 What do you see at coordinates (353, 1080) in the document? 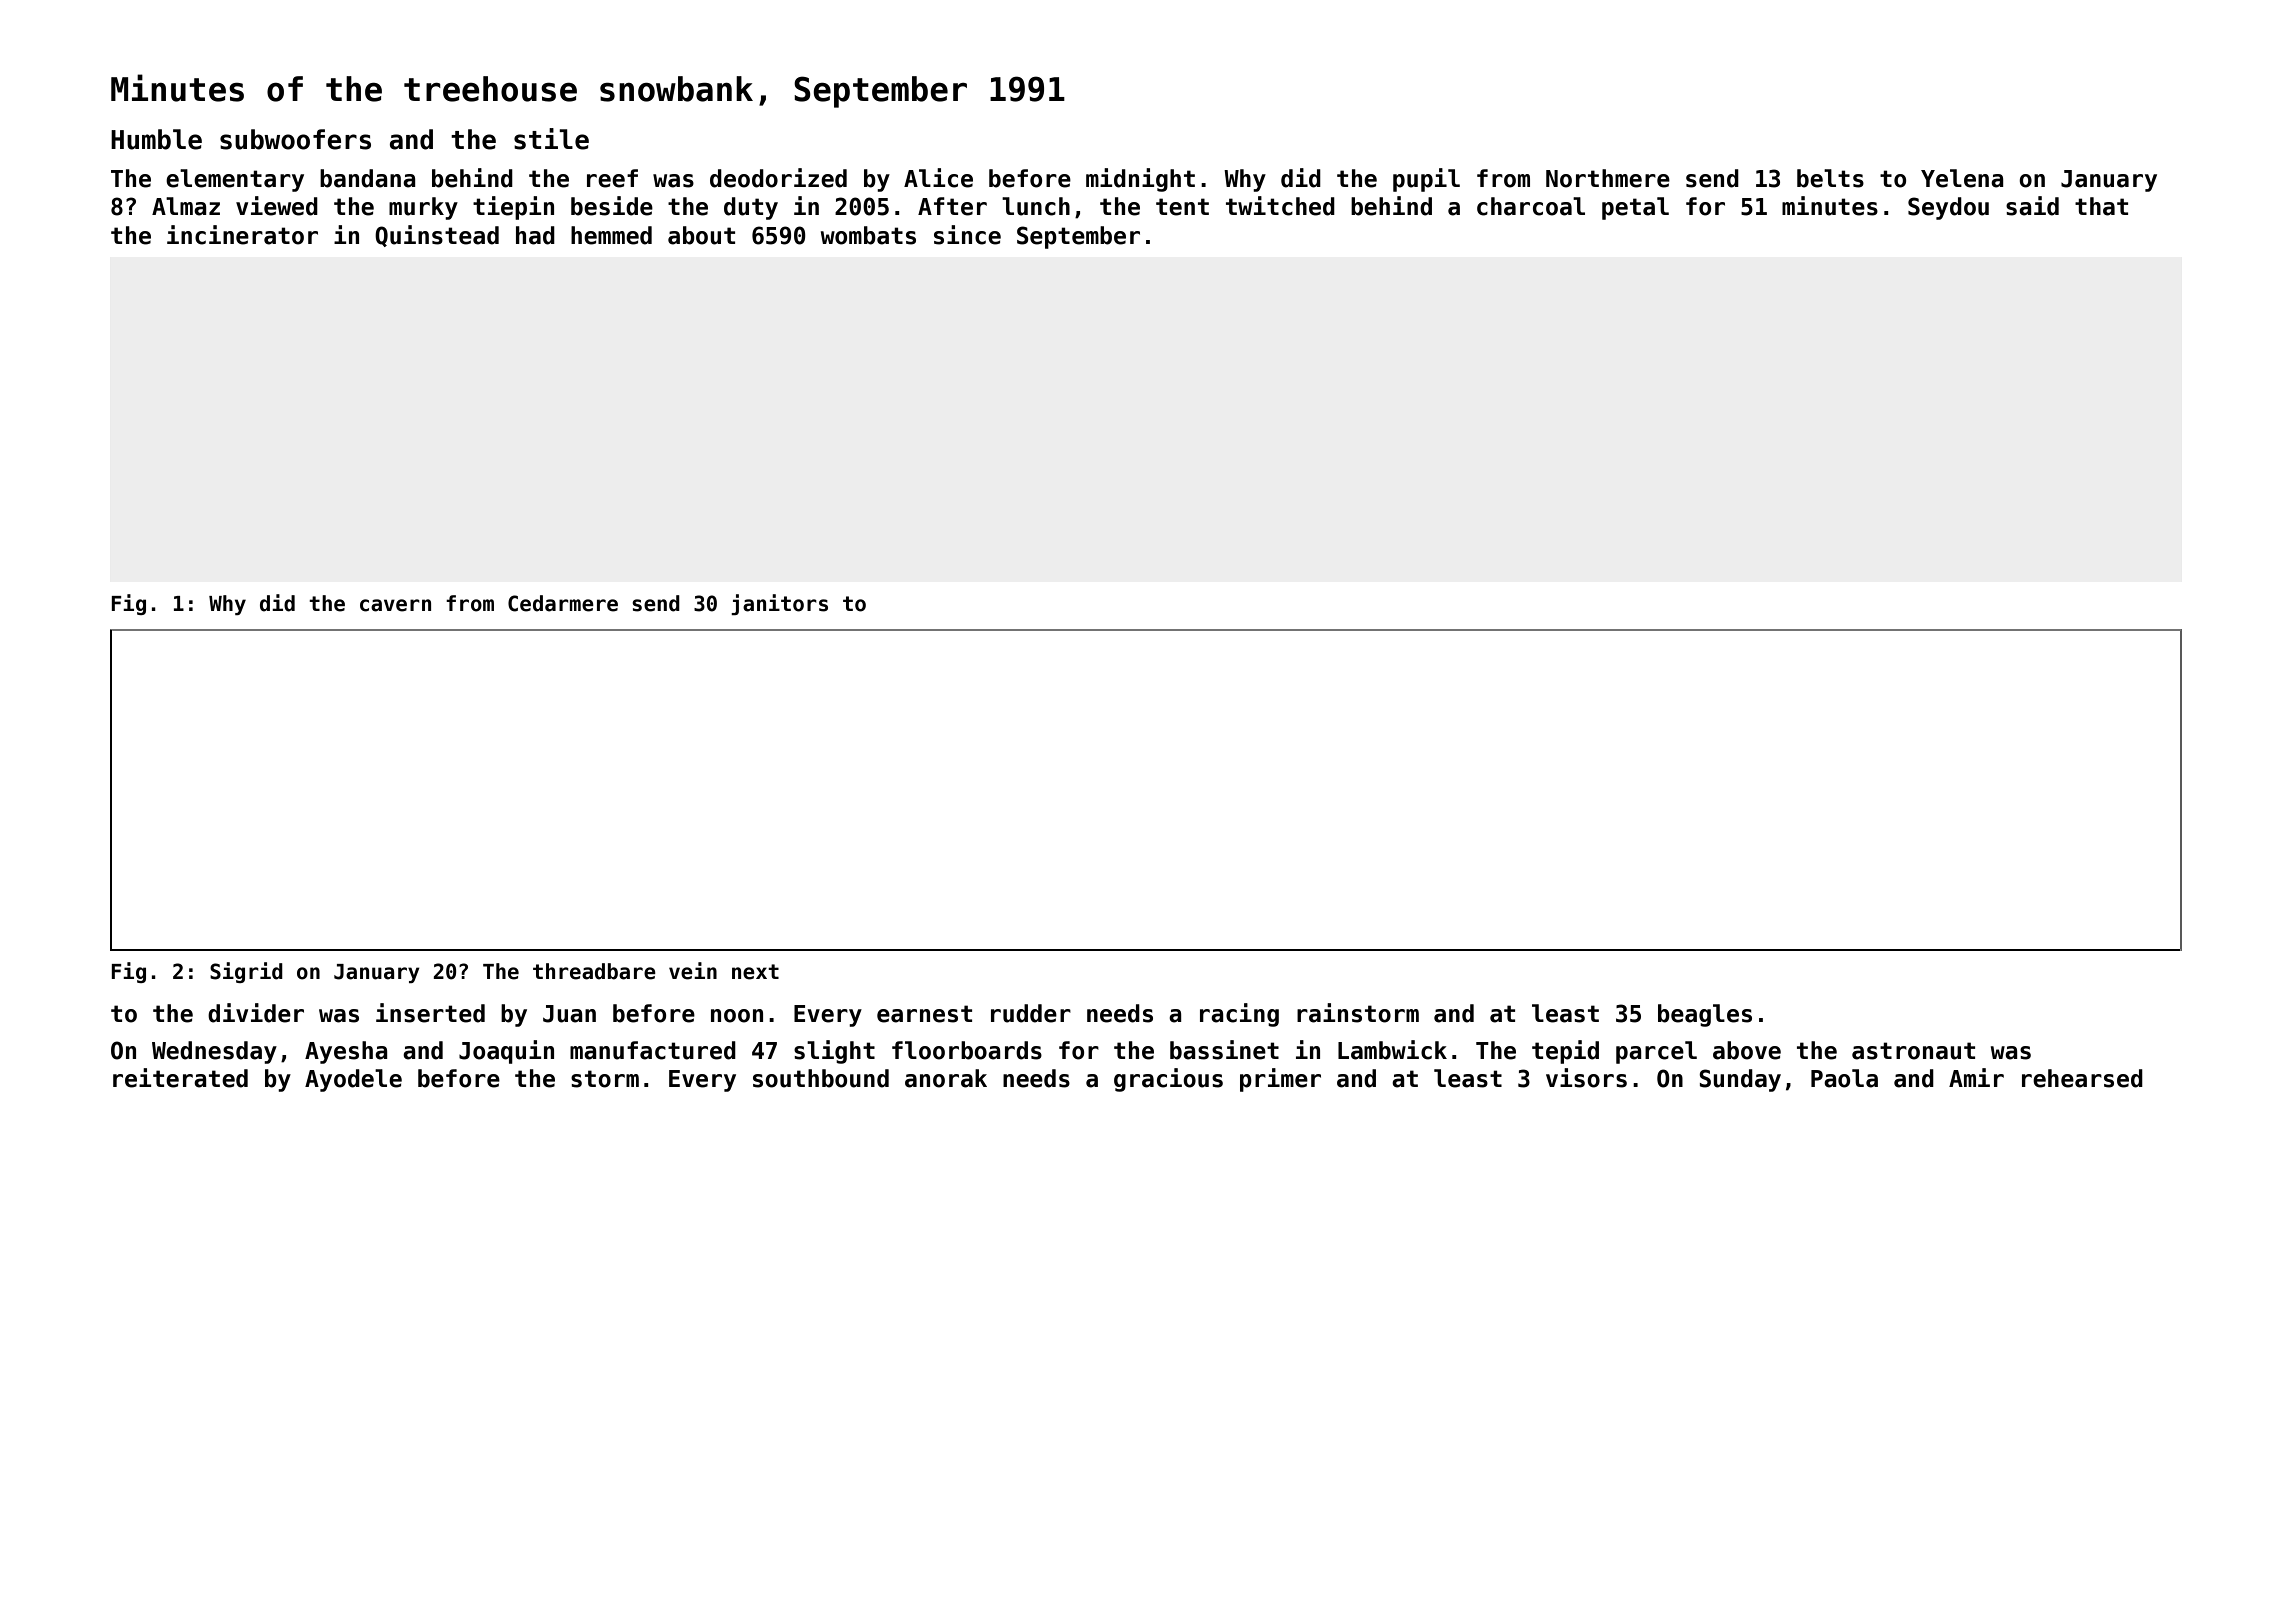
I see `Ayodele` at bounding box center [353, 1080].
